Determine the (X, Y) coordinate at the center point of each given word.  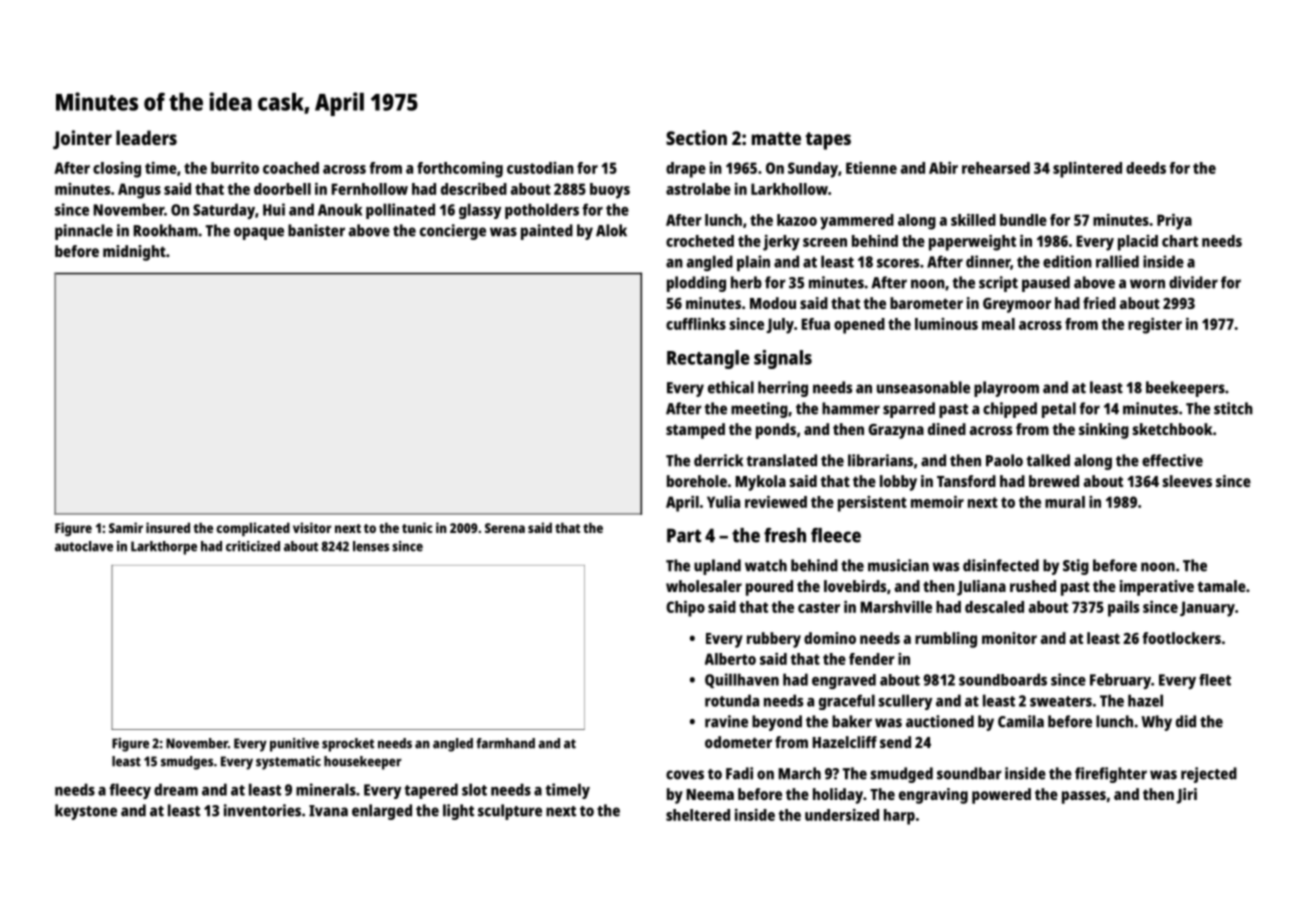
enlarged (382, 812)
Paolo (1004, 460)
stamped (695, 431)
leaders (146, 137)
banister (316, 230)
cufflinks (696, 323)
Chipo (685, 608)
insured (168, 527)
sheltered (698, 815)
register (1155, 325)
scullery (905, 702)
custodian (540, 168)
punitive (294, 745)
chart (1180, 241)
